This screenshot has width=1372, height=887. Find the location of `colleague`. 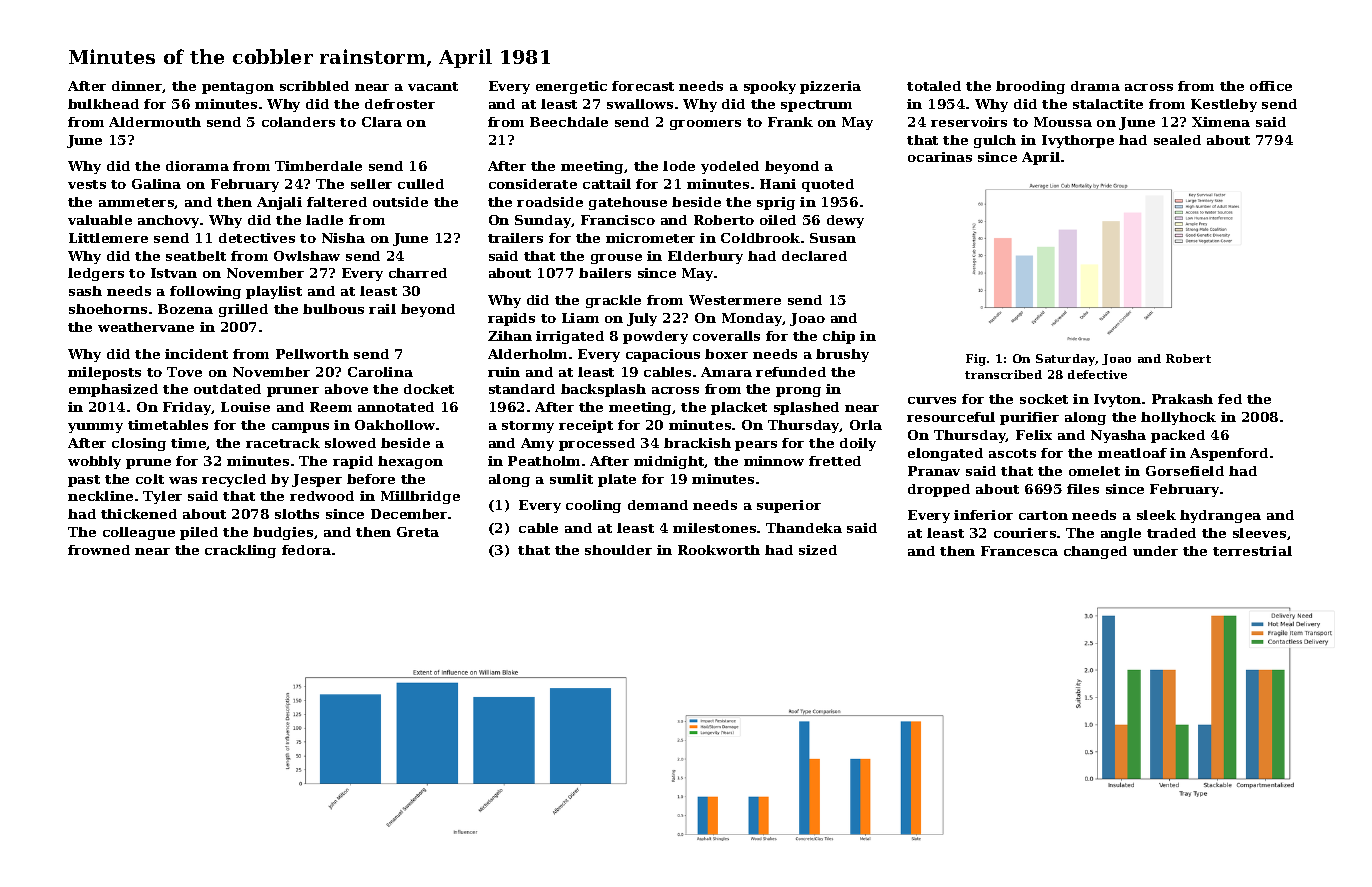

colleague is located at coordinates (139, 533).
